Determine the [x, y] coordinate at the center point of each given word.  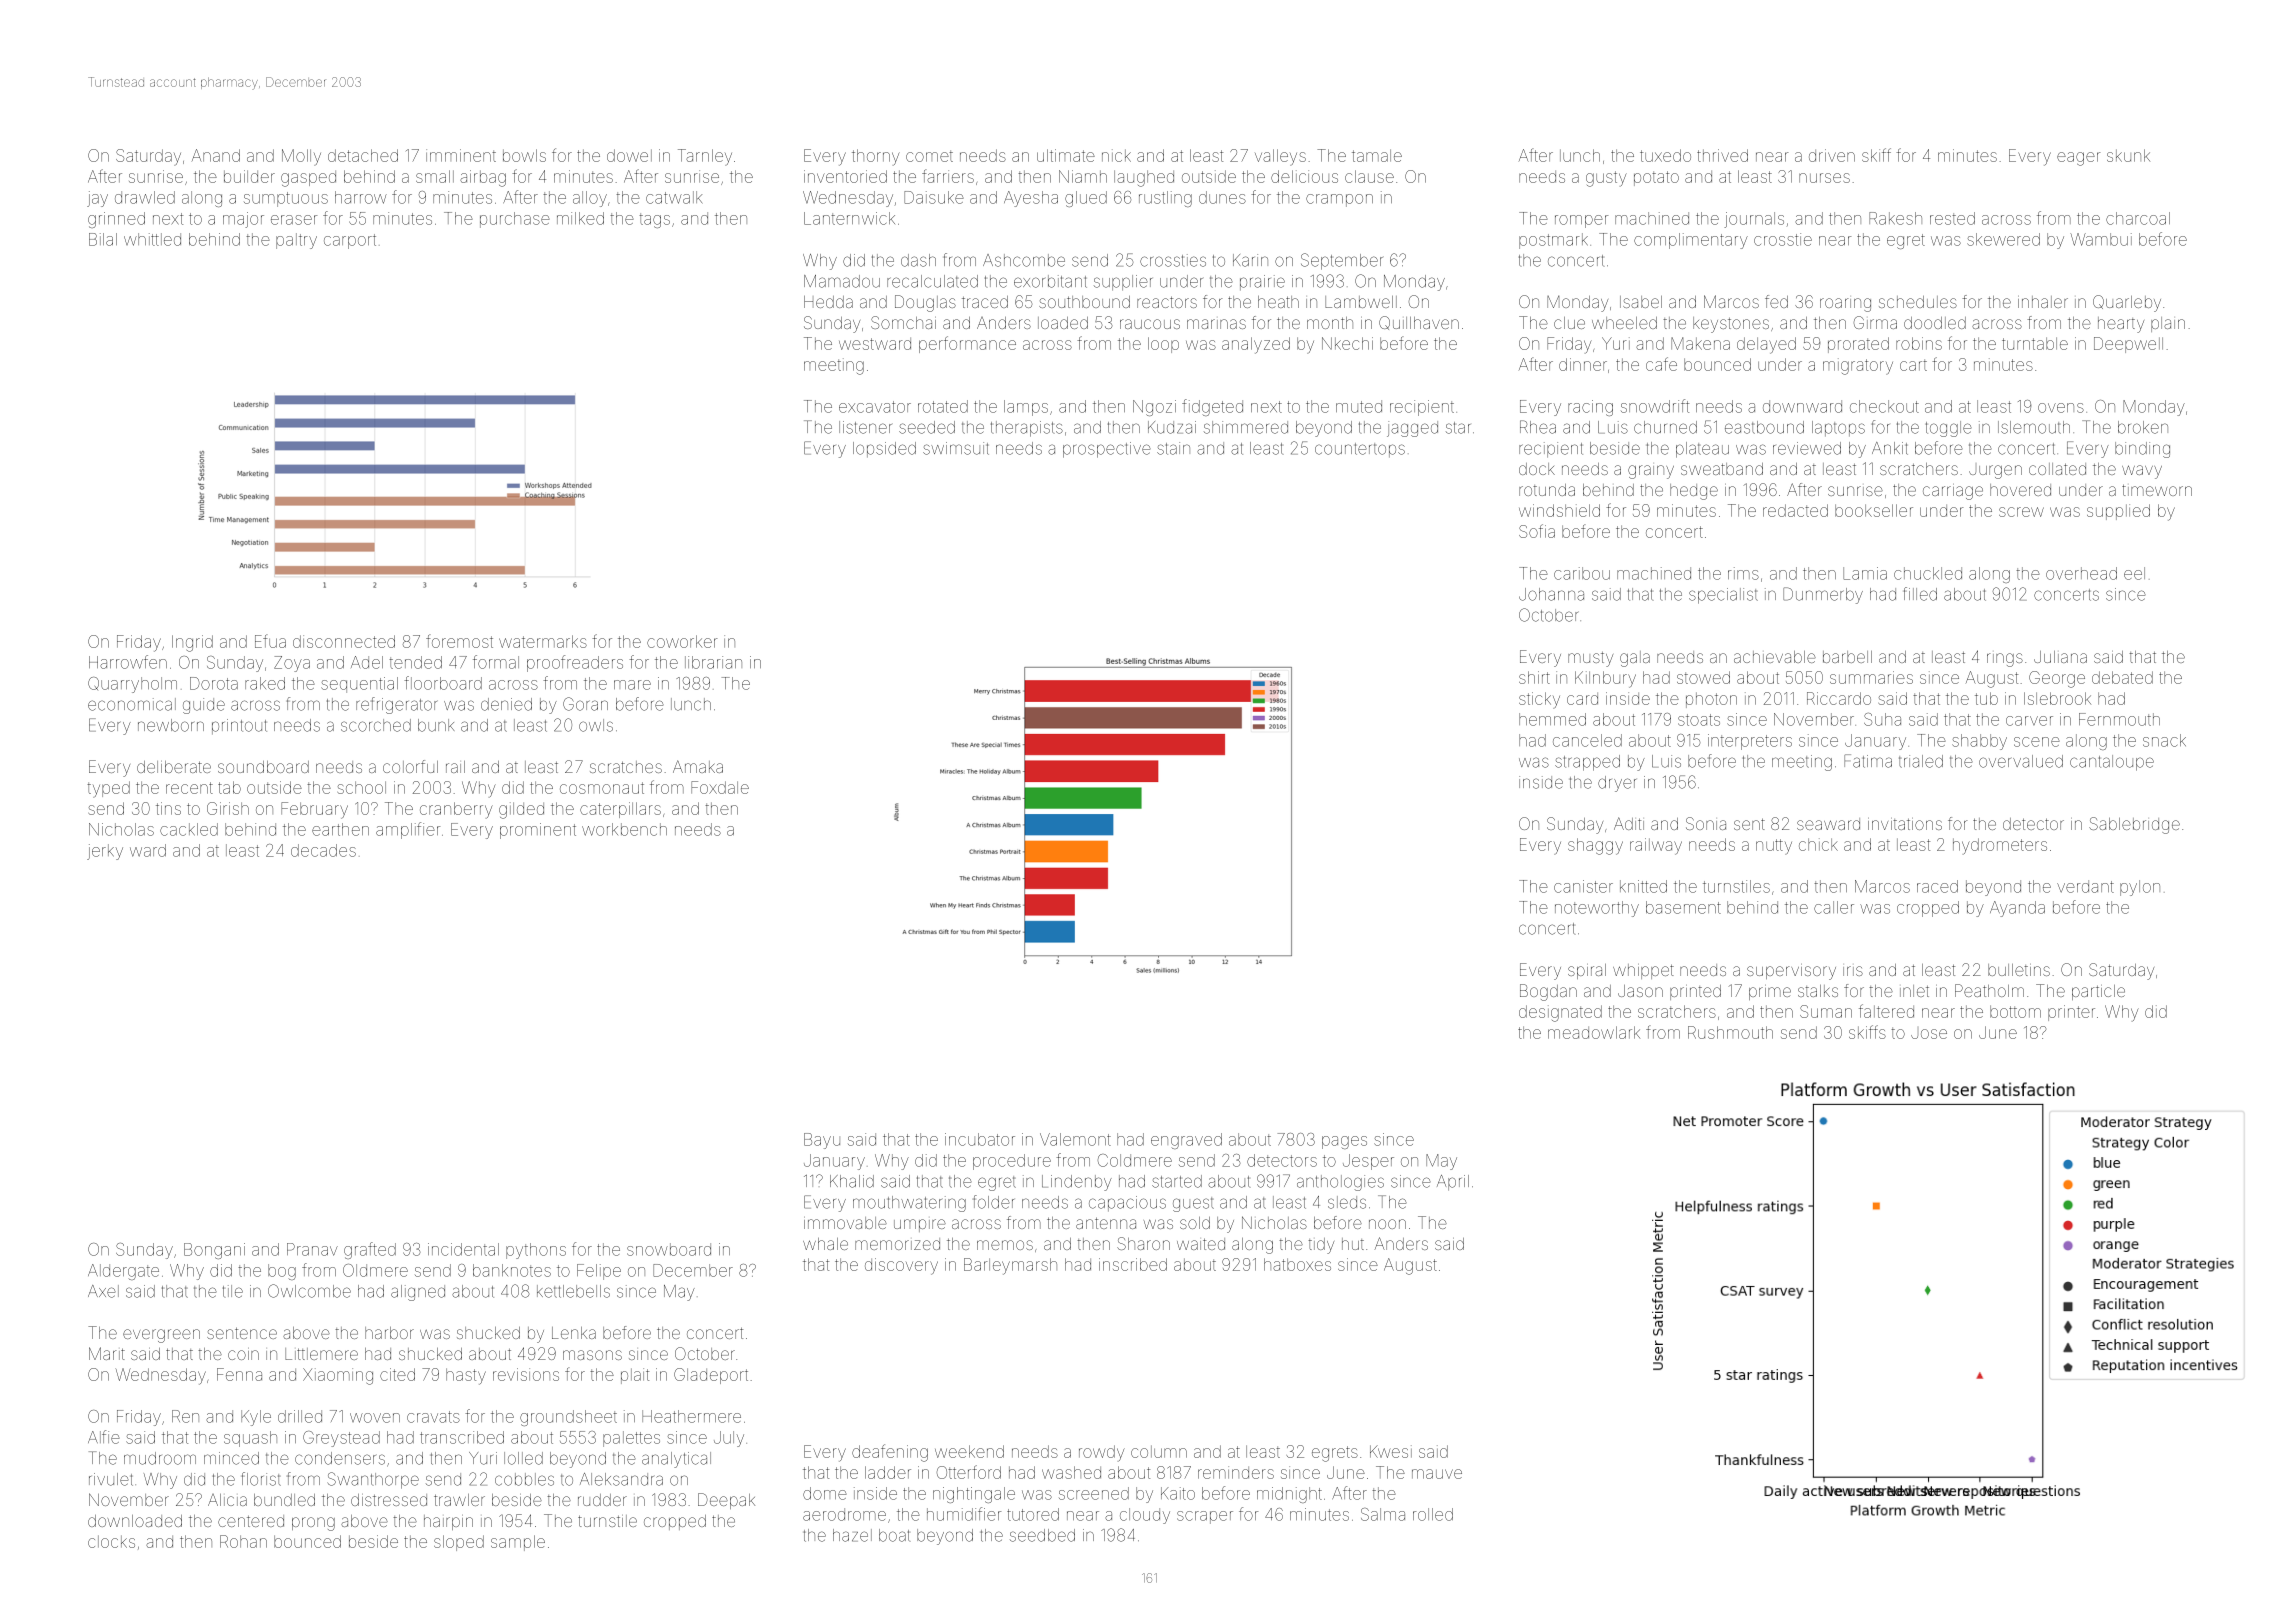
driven [1832, 155]
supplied [2118, 512]
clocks [111, 1541]
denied [506, 704]
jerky [105, 852]
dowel [629, 155]
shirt [1534, 677]
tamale [1377, 155]
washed [1071, 1472]
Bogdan [1548, 992]
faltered [1886, 1011]
